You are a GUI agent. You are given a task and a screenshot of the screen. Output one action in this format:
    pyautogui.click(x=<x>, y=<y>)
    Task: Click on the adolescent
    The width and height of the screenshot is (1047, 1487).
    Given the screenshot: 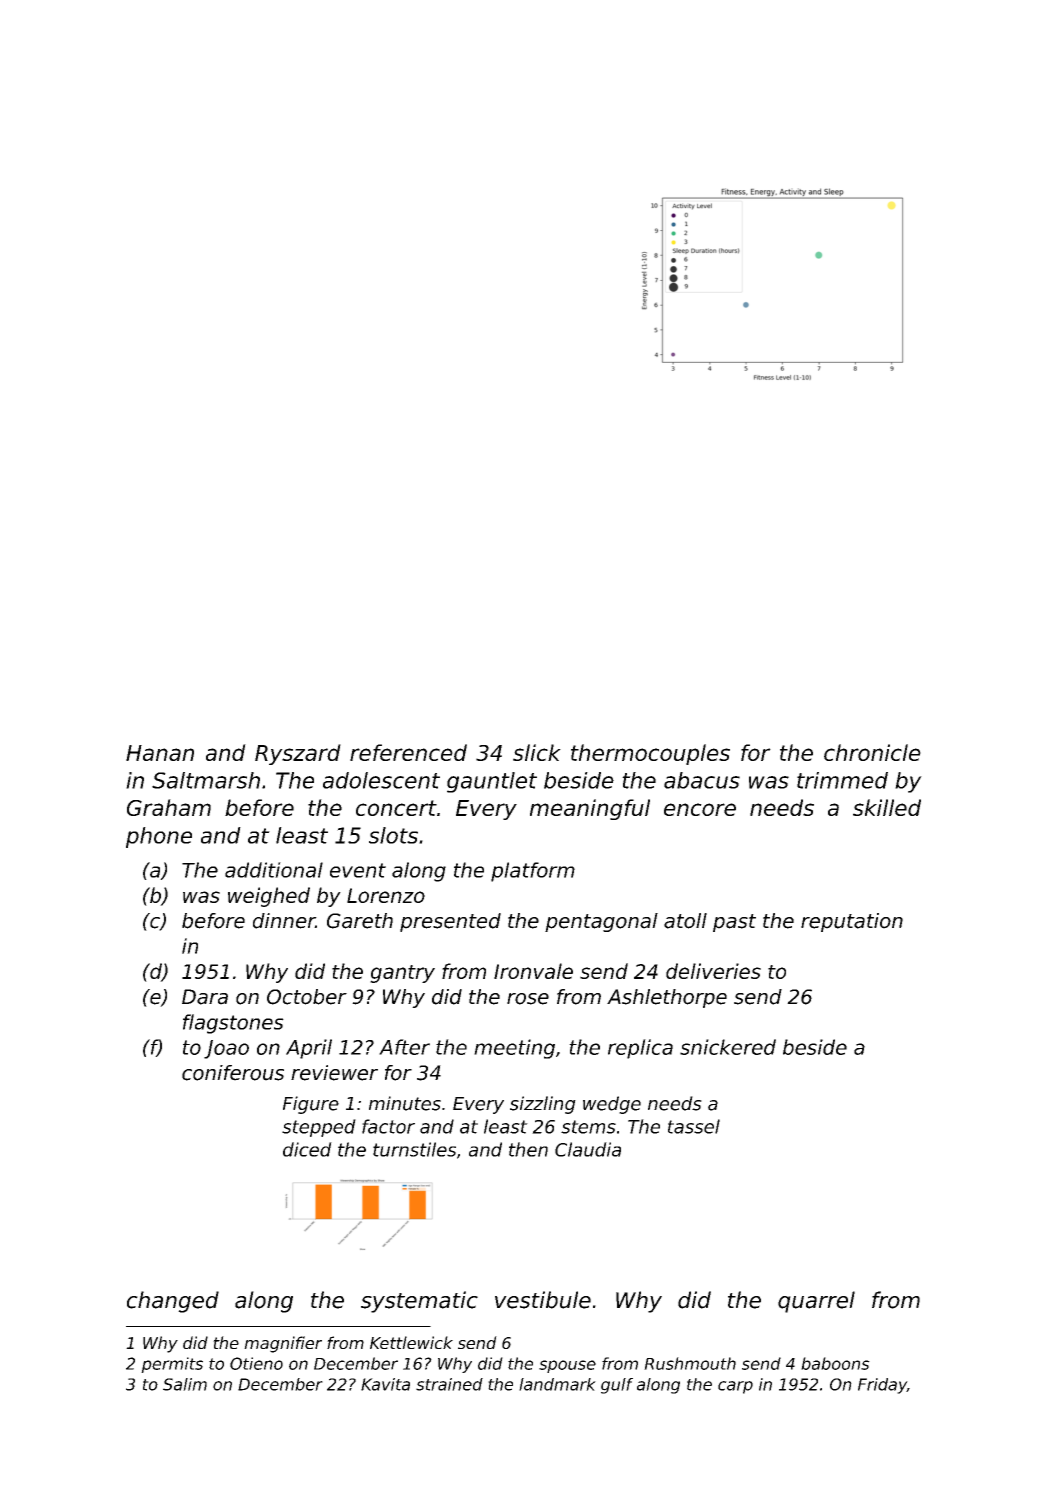 What is the action you would take?
    pyautogui.click(x=381, y=780)
